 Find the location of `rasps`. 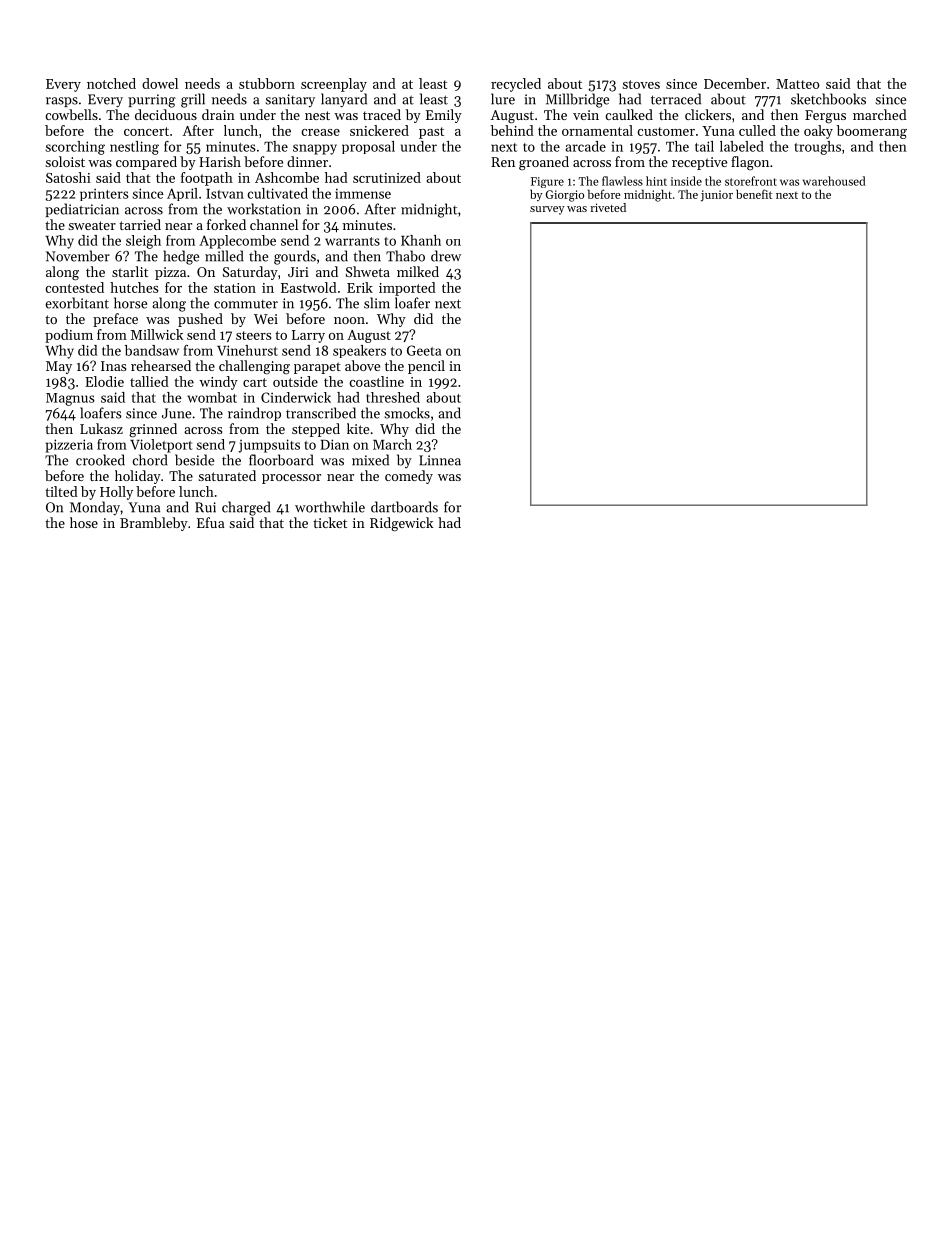

rasps is located at coordinates (62, 102).
